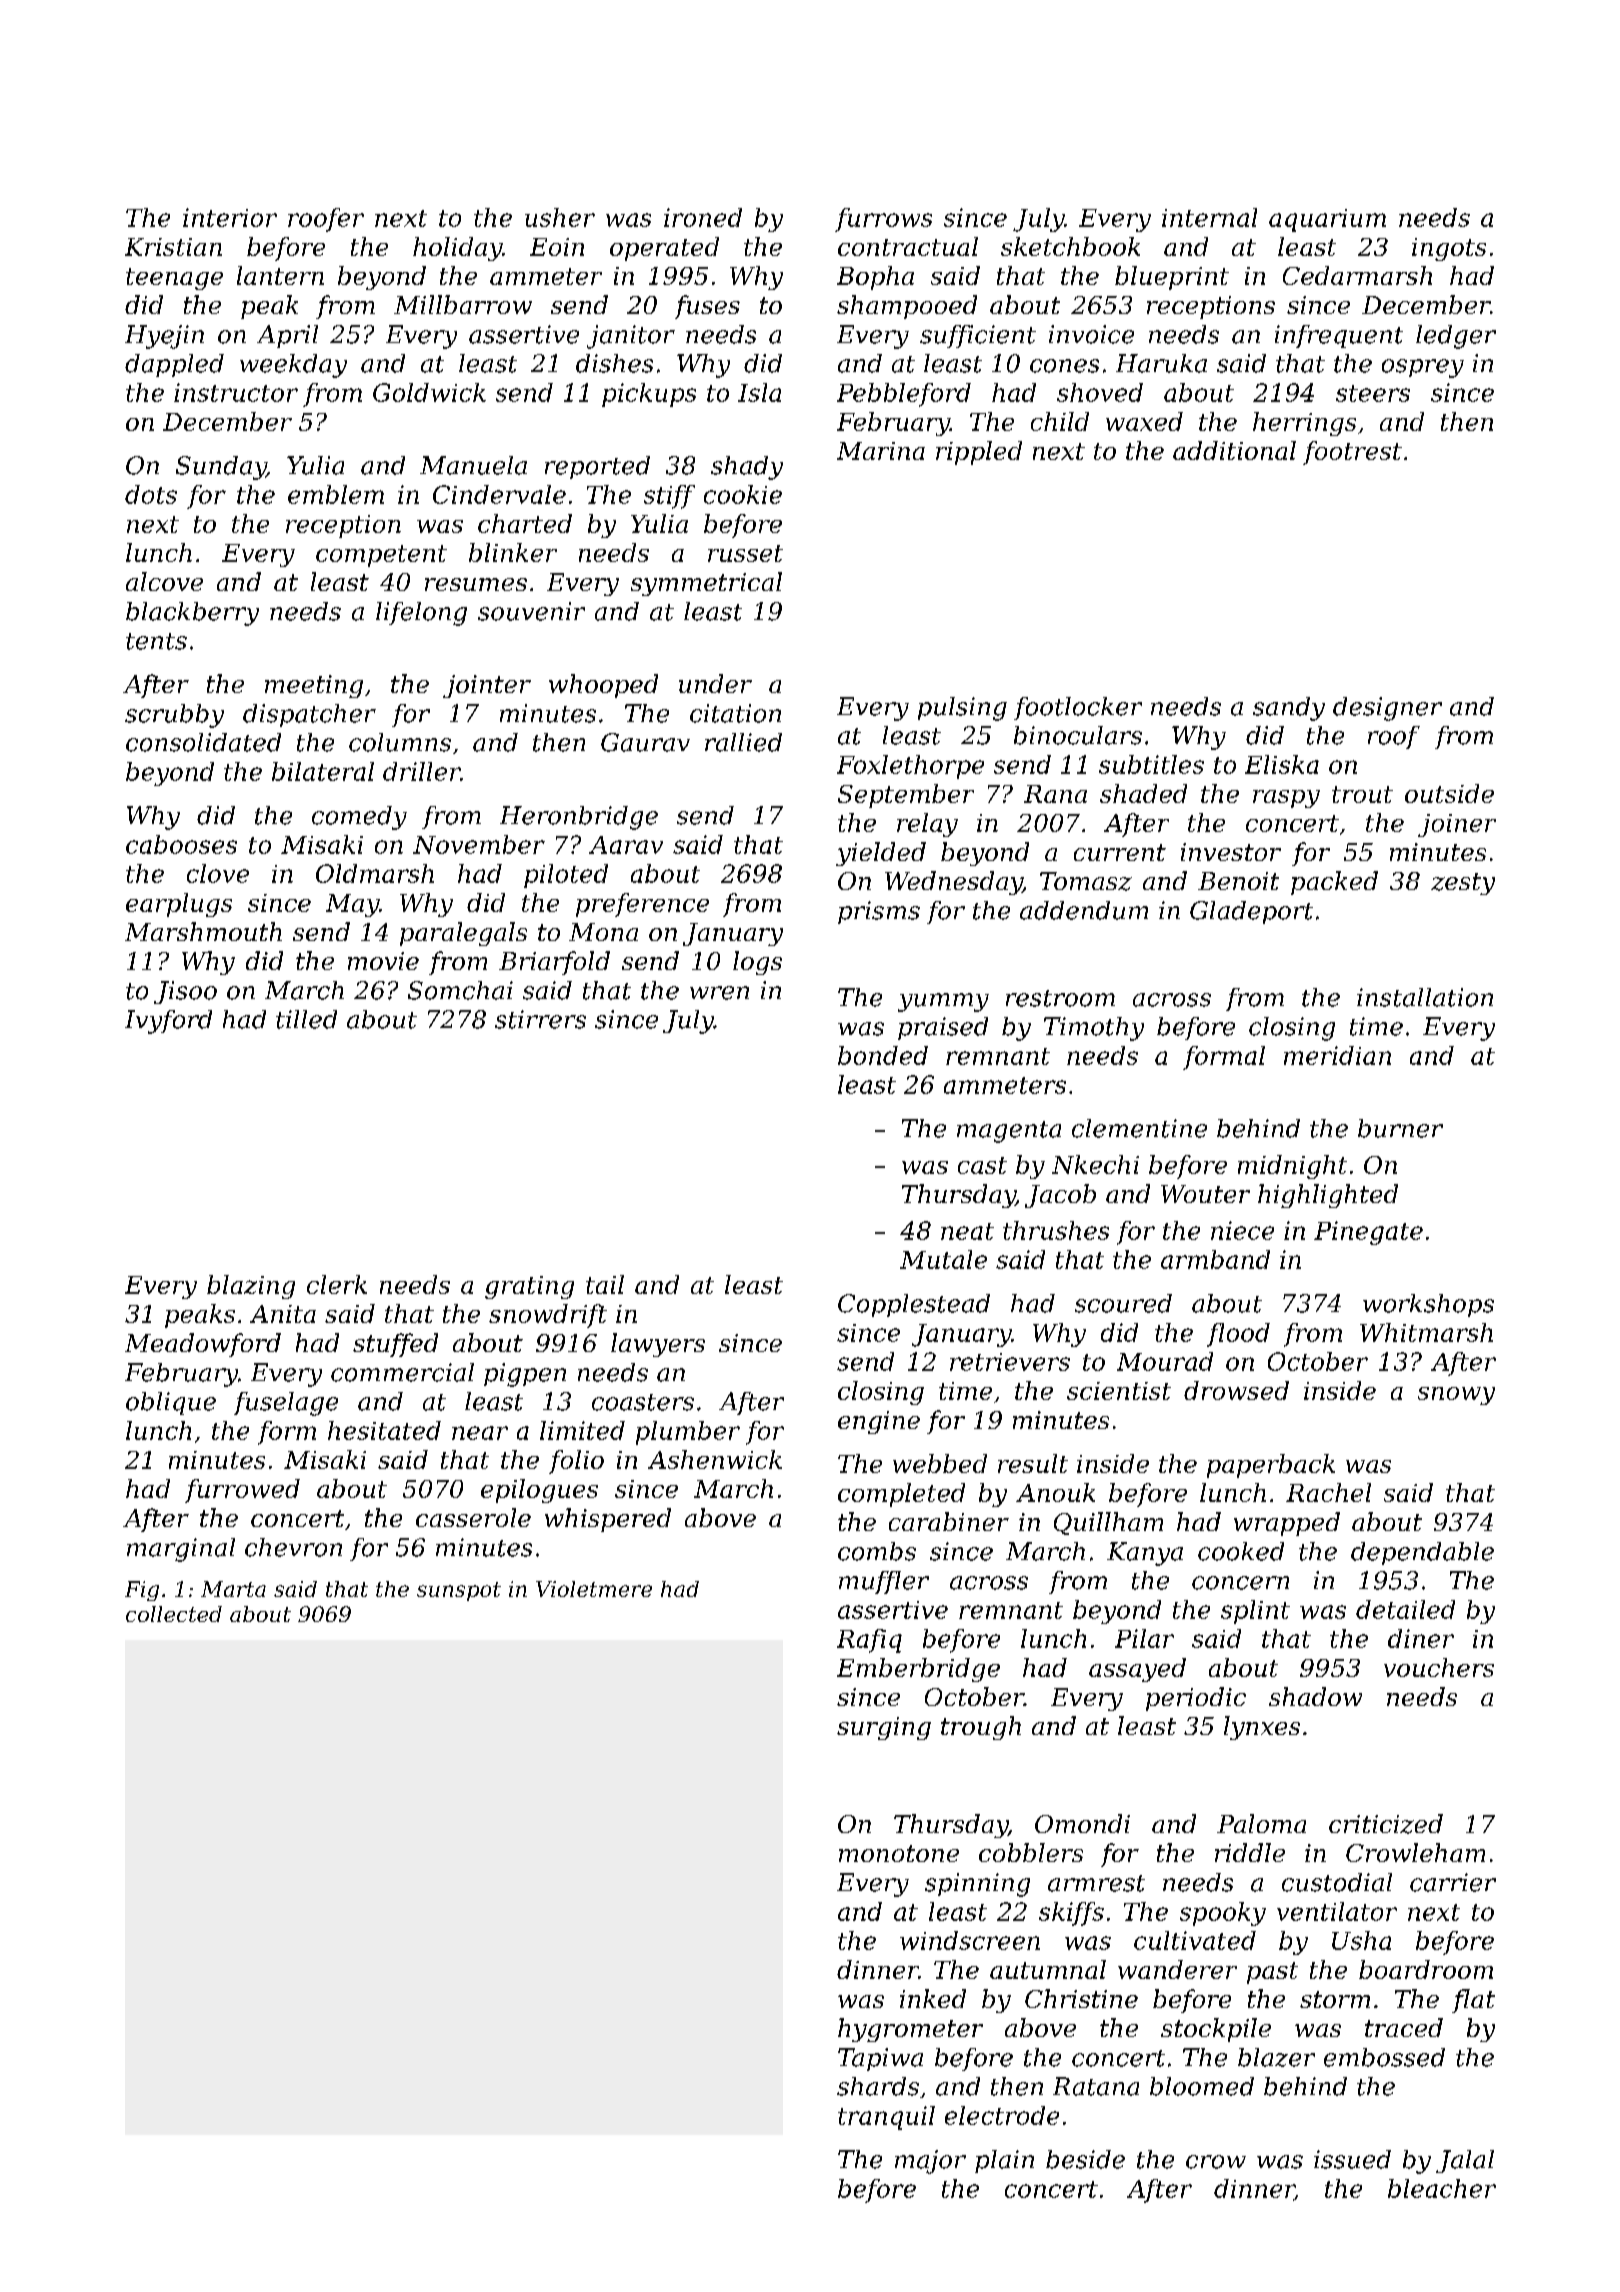  What do you see at coordinates (1251, 912) in the screenshot?
I see `Gladeport` at bounding box center [1251, 912].
